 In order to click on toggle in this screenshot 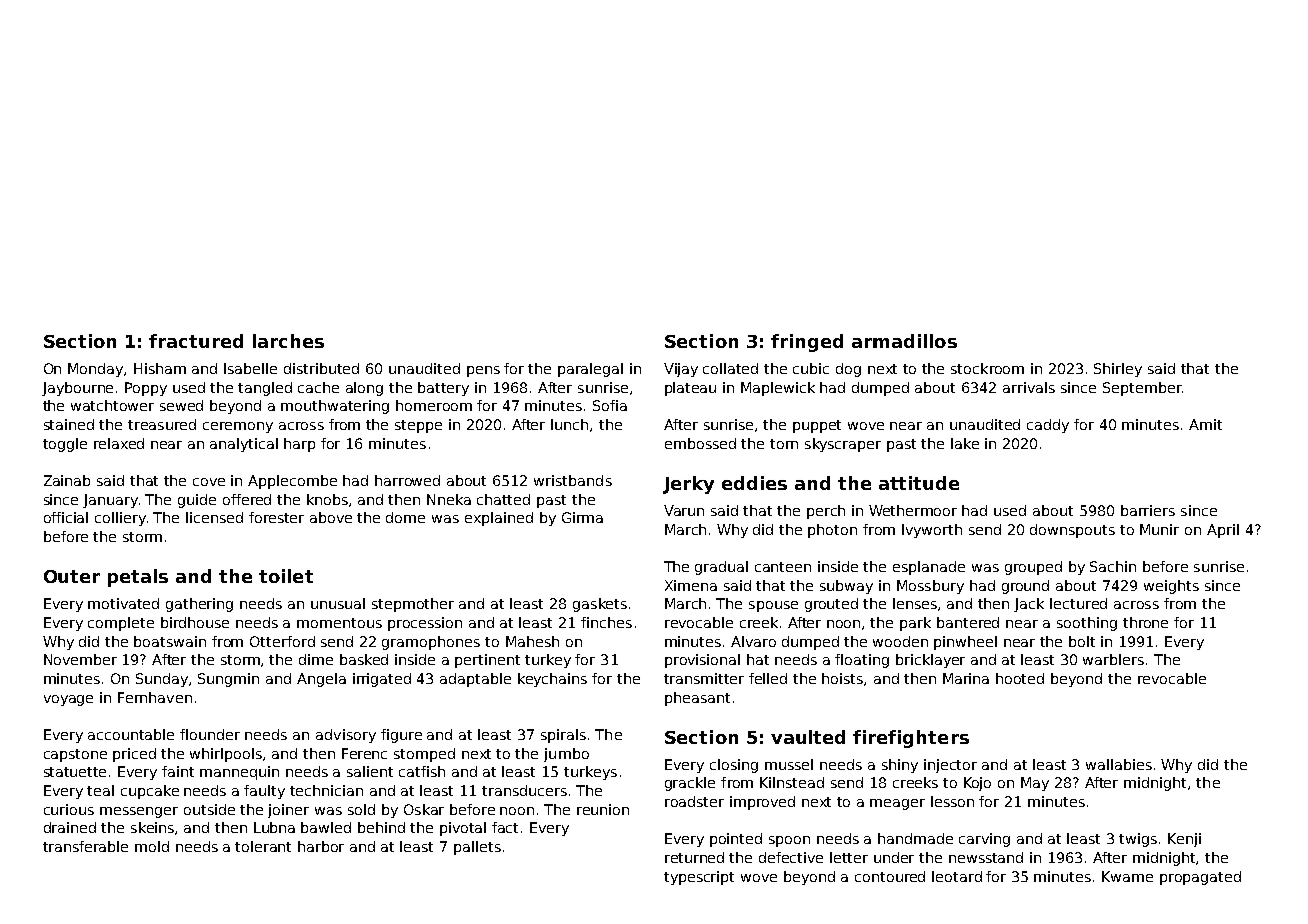, I will do `click(65, 445)`.
